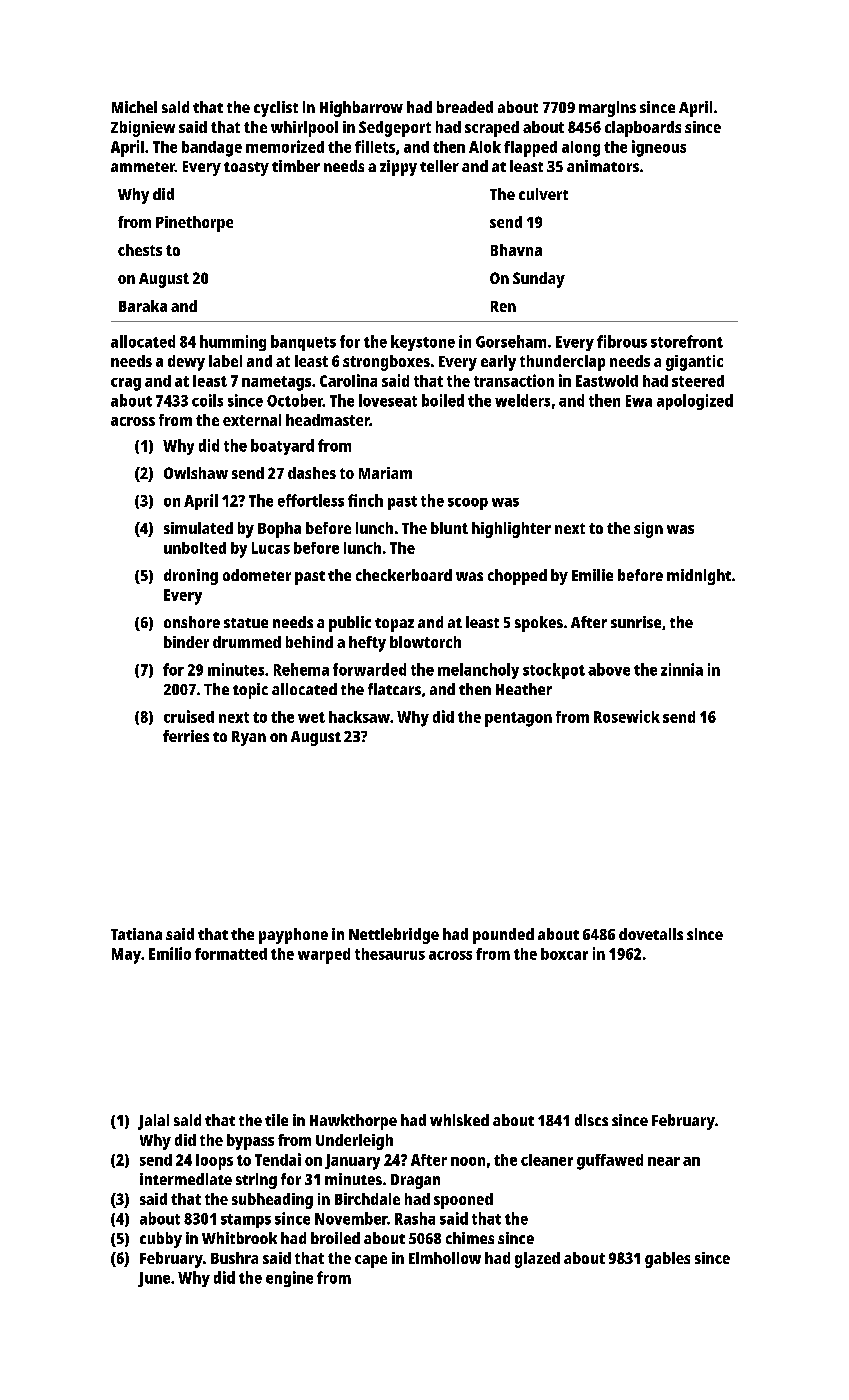 The width and height of the image is (849, 1400). Describe the element at coordinates (547, 1160) in the image. I see `cleaner` at that location.
